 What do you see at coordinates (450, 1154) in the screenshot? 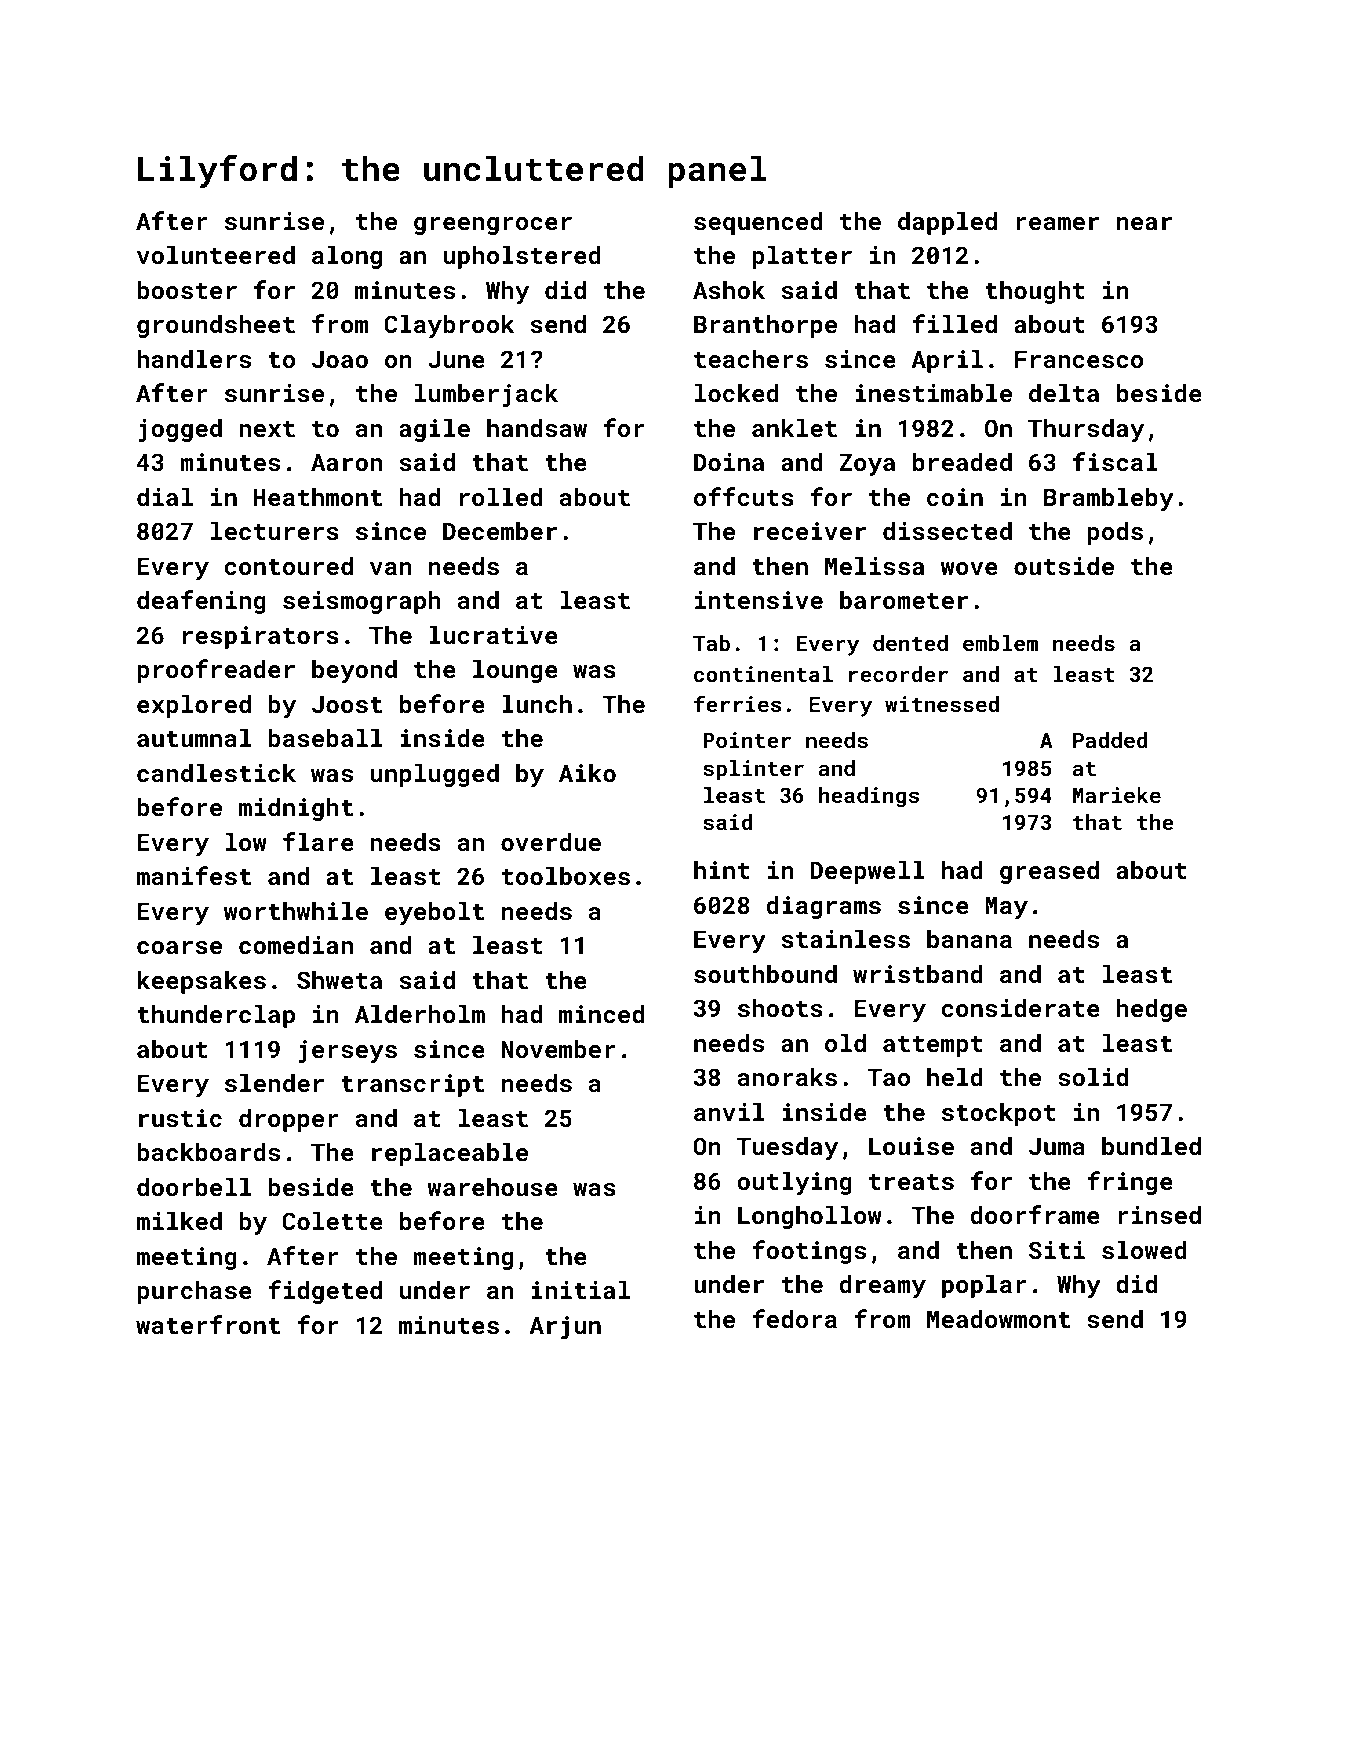
I see `replaceable` at bounding box center [450, 1154].
